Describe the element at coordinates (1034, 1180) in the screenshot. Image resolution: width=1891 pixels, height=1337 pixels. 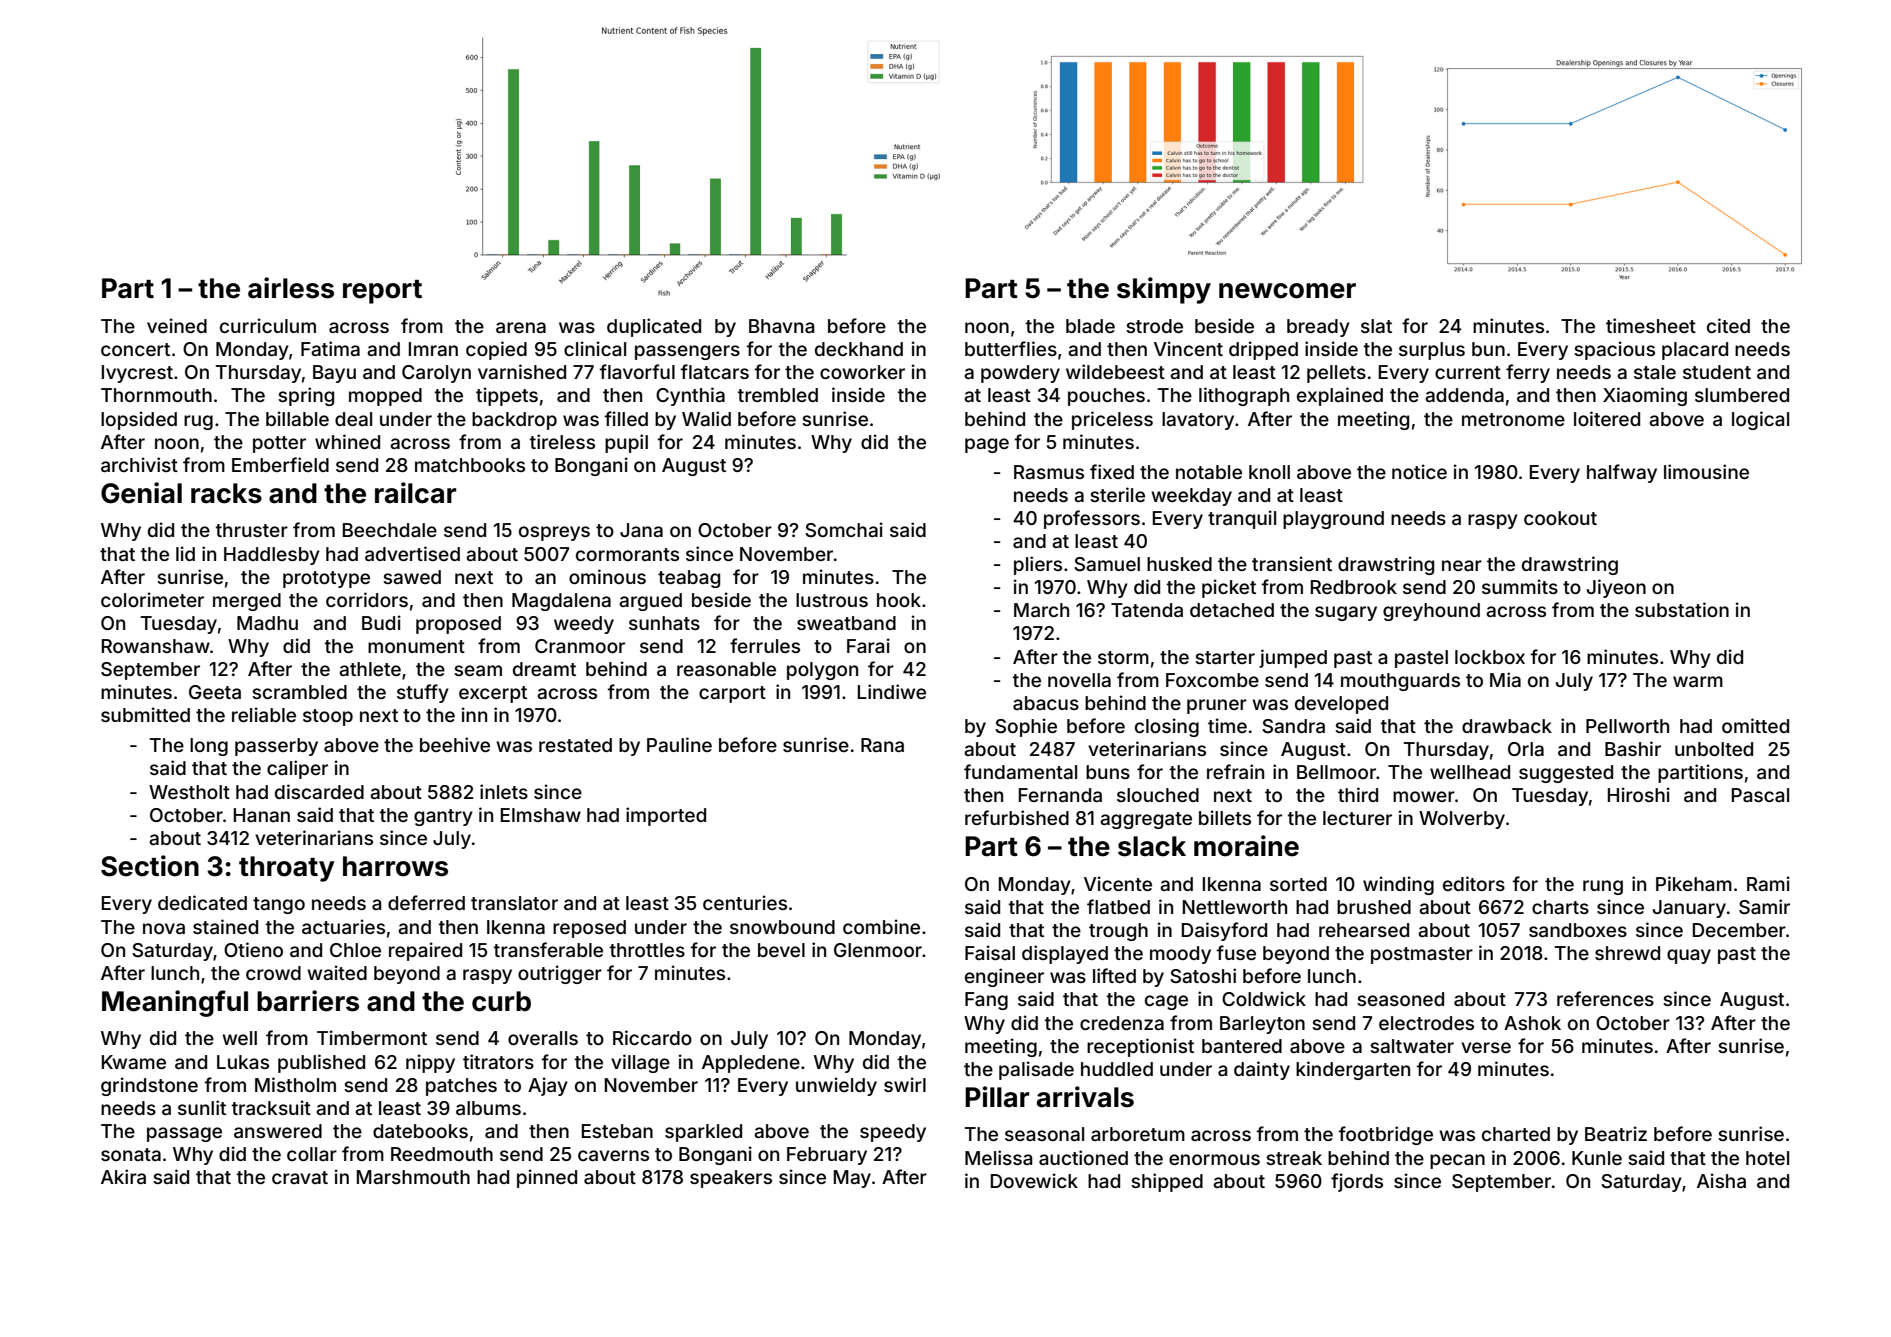
I see `Dovewick` at that location.
